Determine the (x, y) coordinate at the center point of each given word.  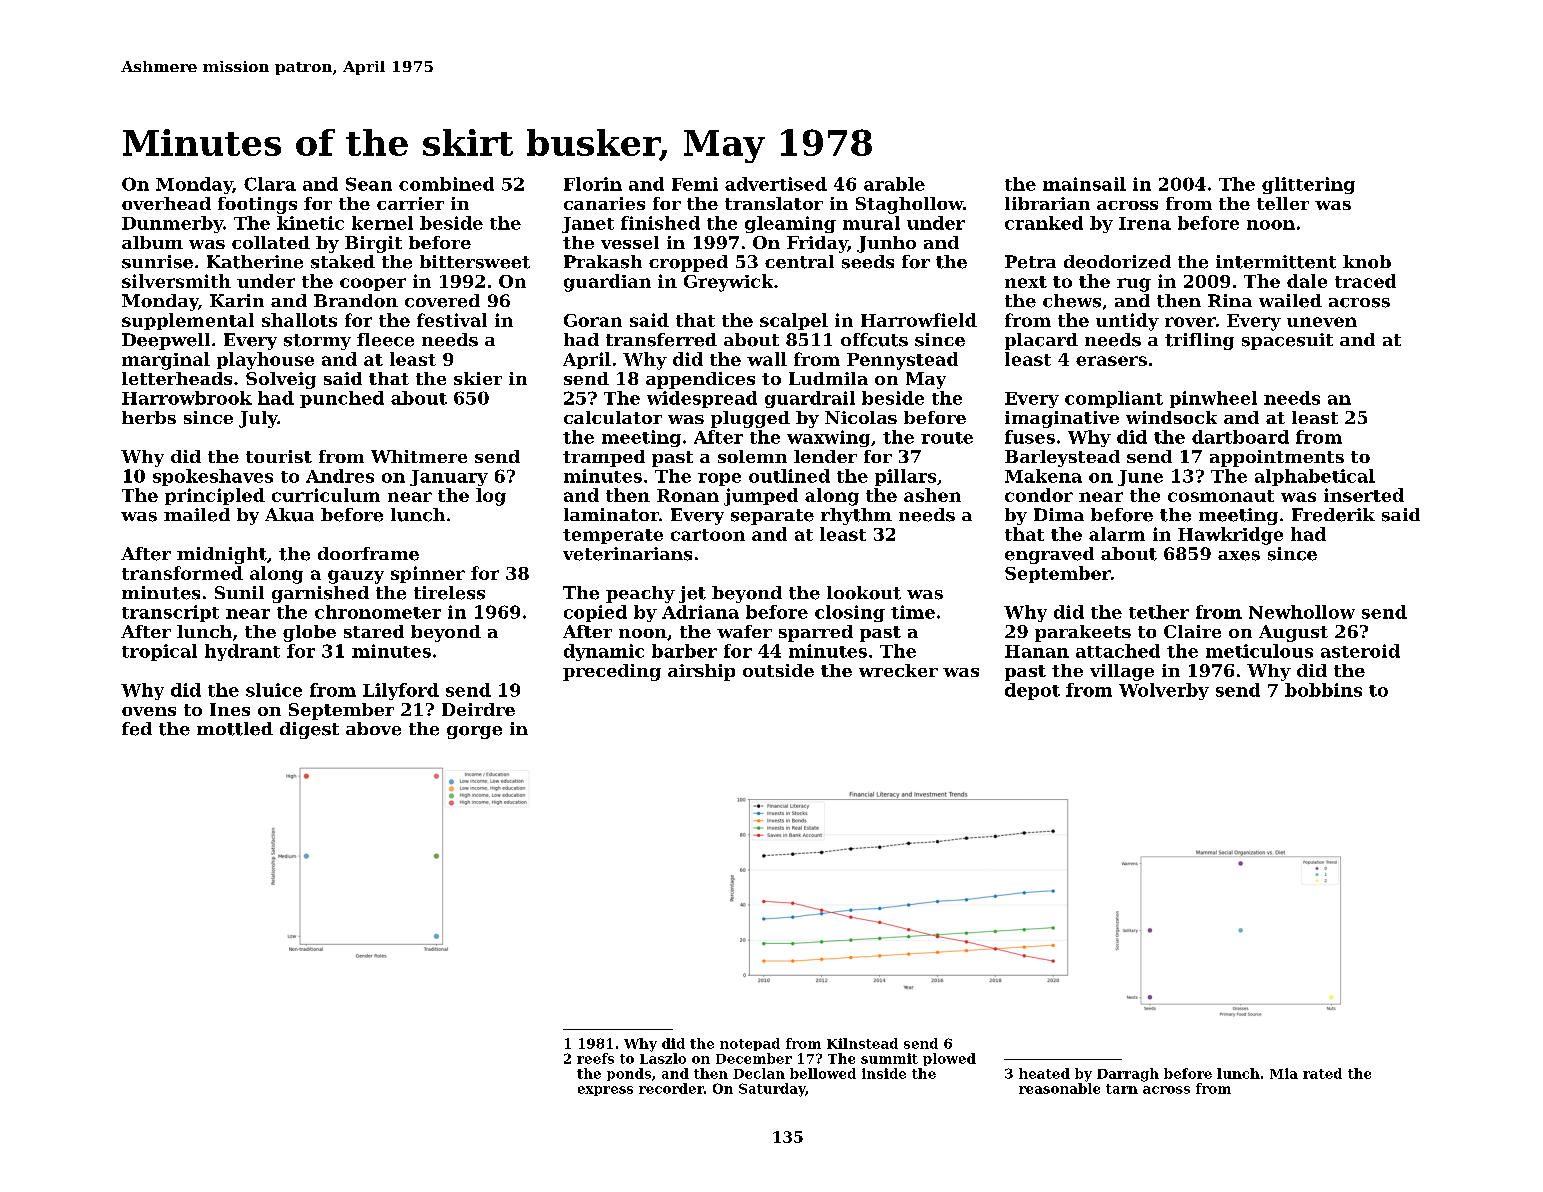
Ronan (688, 495)
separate (772, 517)
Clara (270, 184)
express (605, 1091)
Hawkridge (1230, 536)
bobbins (1323, 690)
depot (1032, 691)
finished (660, 223)
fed (137, 729)
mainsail (1084, 184)
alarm (1117, 534)
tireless (449, 593)
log (491, 497)
